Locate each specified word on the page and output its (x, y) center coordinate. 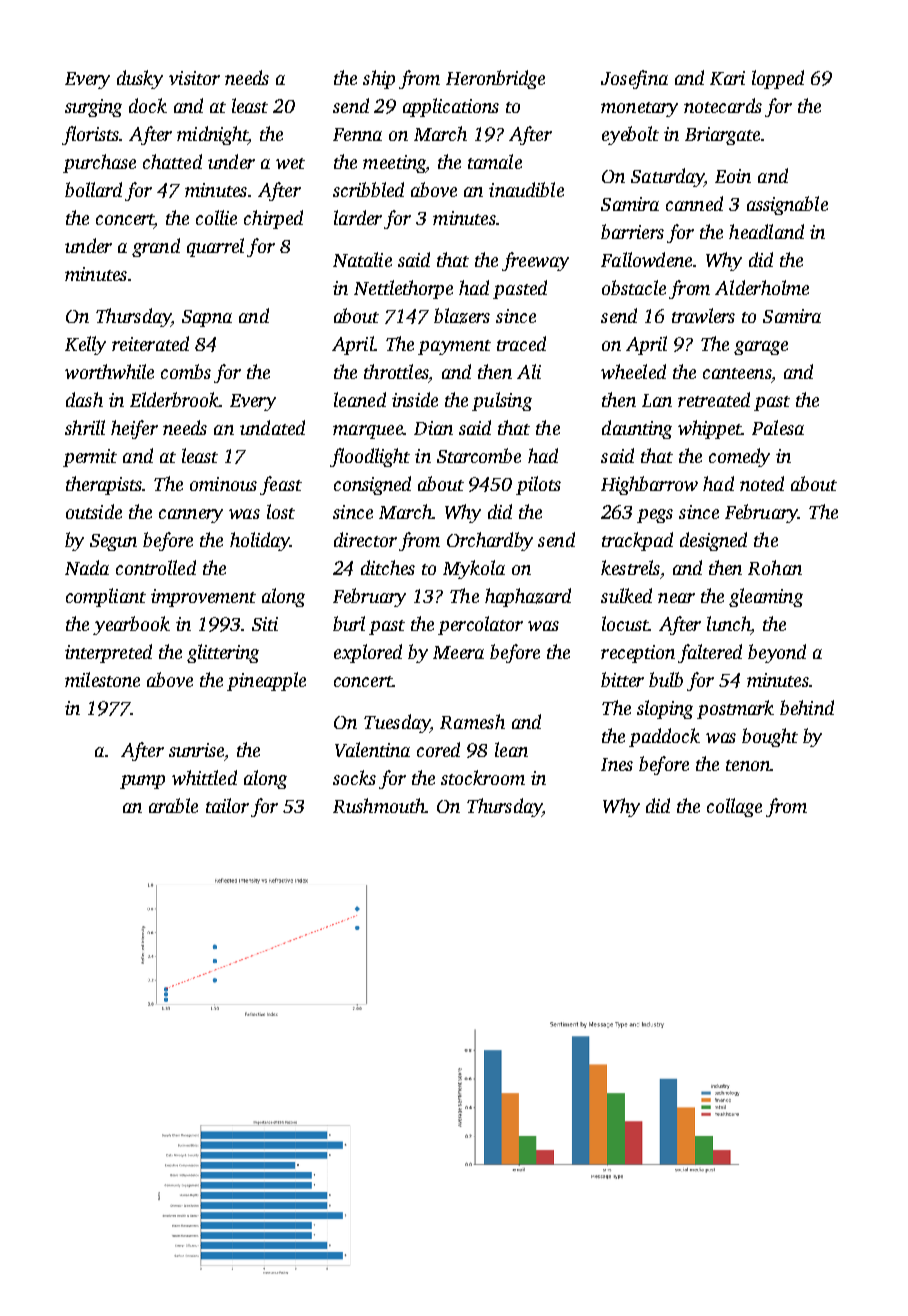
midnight (212, 135)
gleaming (766, 597)
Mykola (474, 569)
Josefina (634, 79)
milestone (102, 679)
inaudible (526, 189)
